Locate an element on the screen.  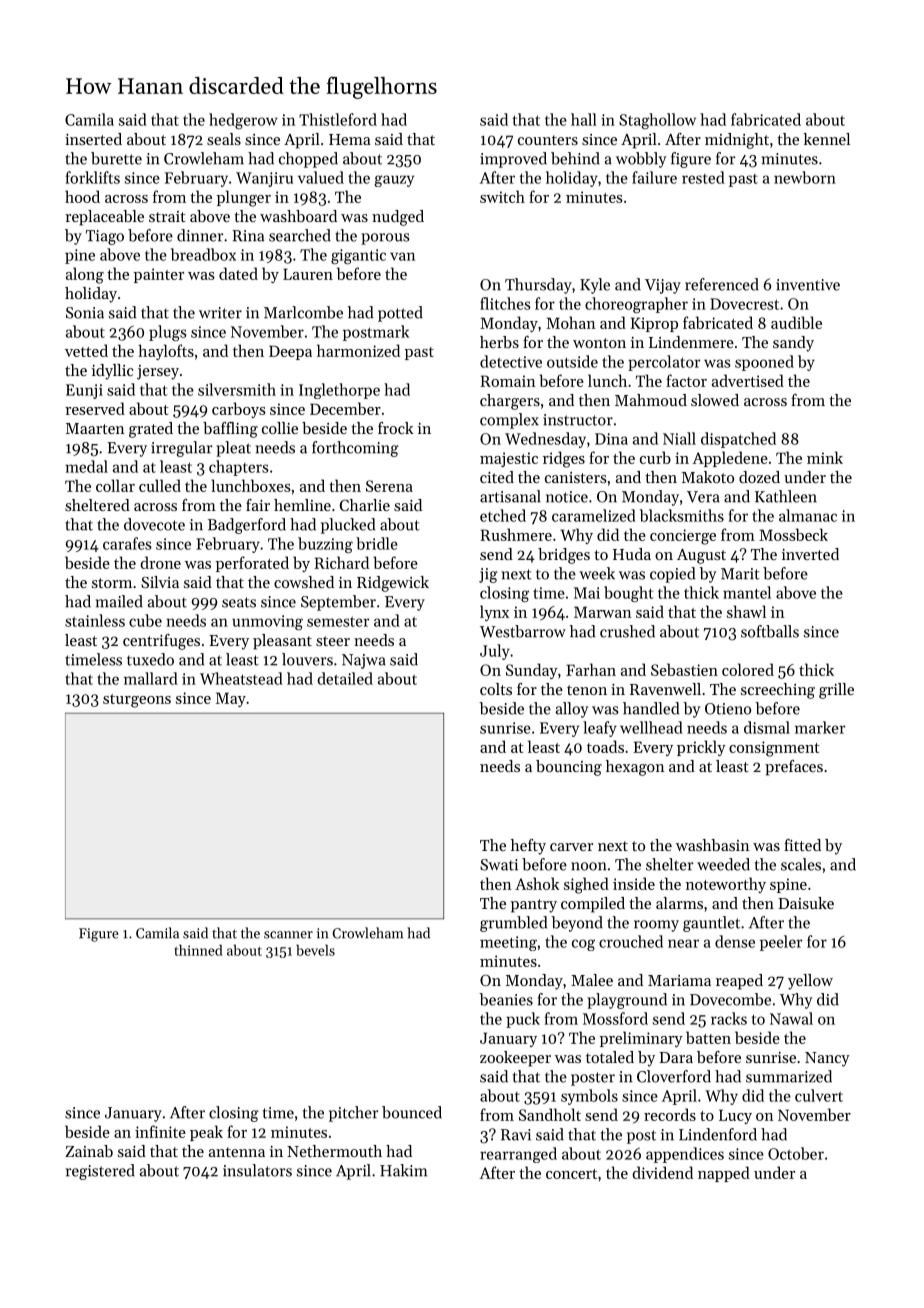
medal is located at coordinates (86, 466).
